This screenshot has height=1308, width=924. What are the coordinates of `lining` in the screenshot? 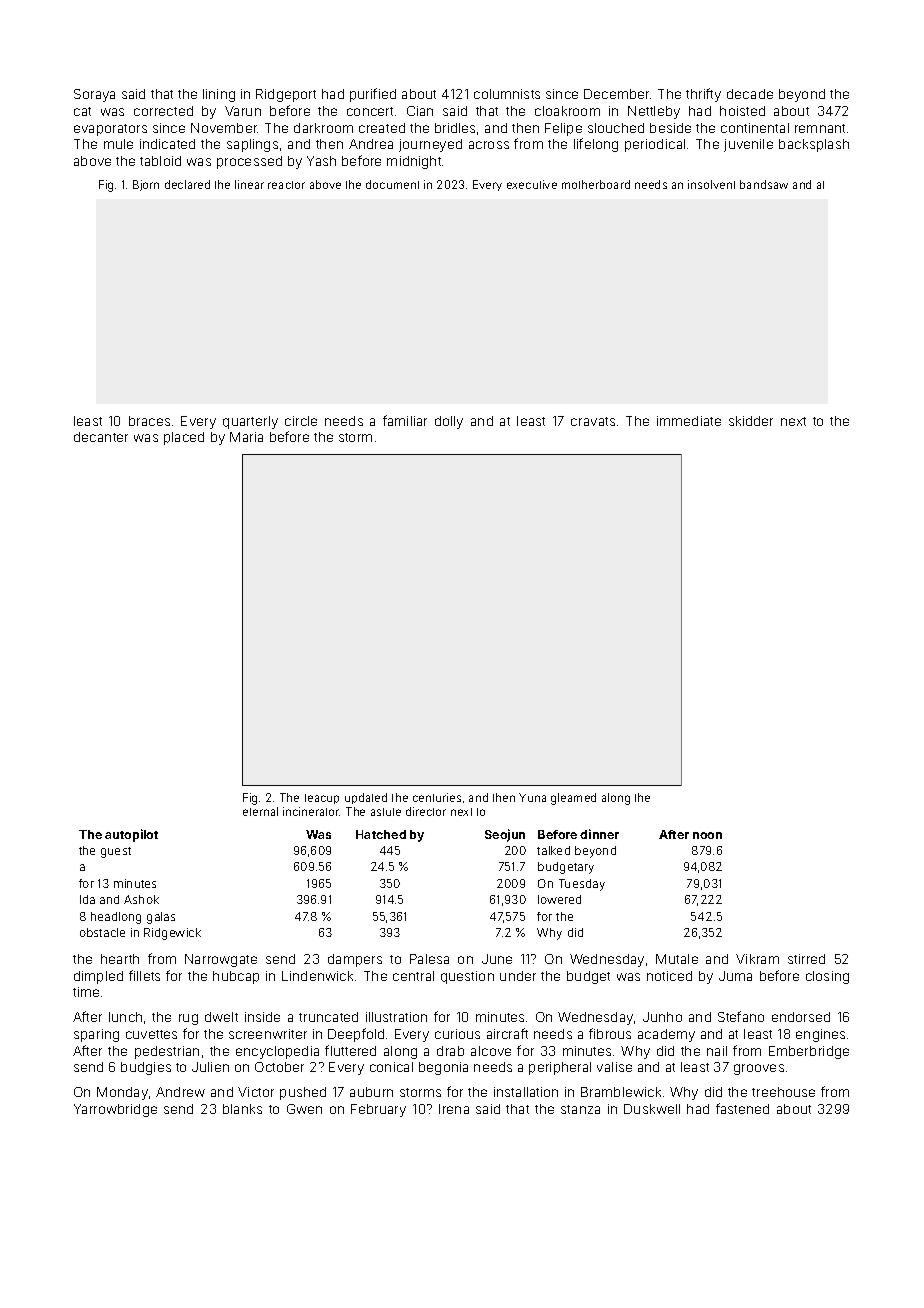 It's located at (219, 95).
